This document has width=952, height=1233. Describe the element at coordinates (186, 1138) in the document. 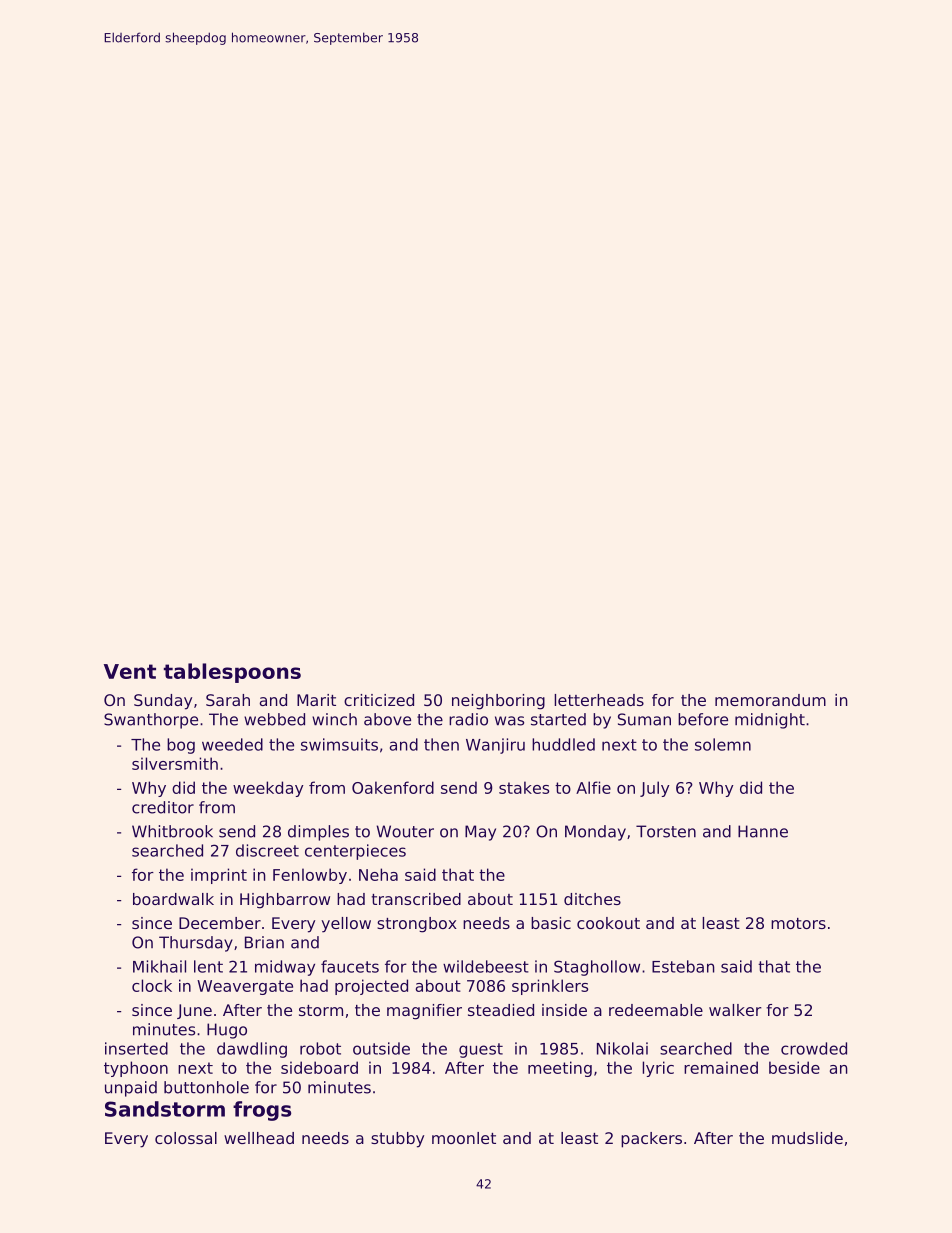

I see `colossal` at that location.
